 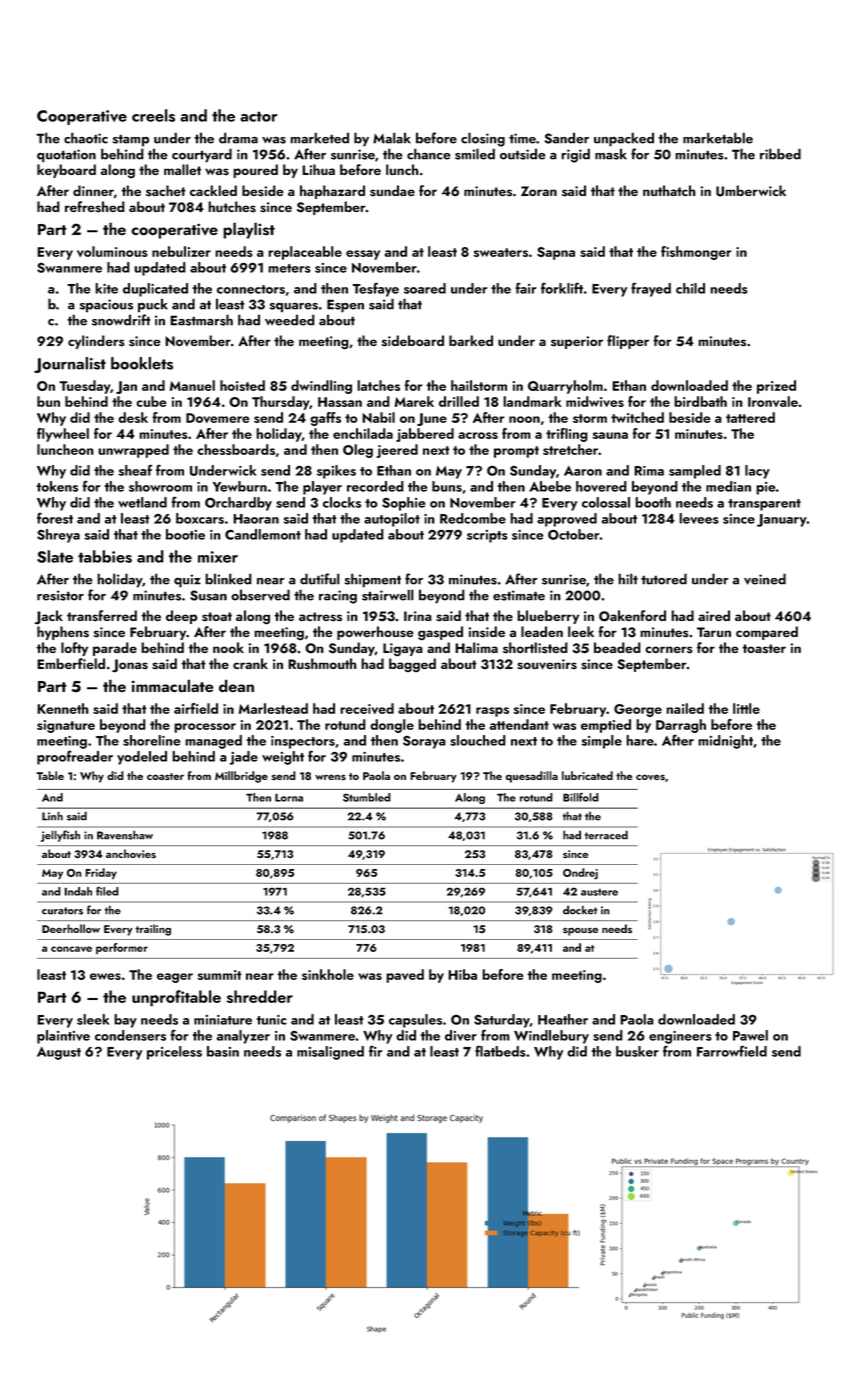 What do you see at coordinates (63, 1037) in the document?
I see `plaintive` at bounding box center [63, 1037].
